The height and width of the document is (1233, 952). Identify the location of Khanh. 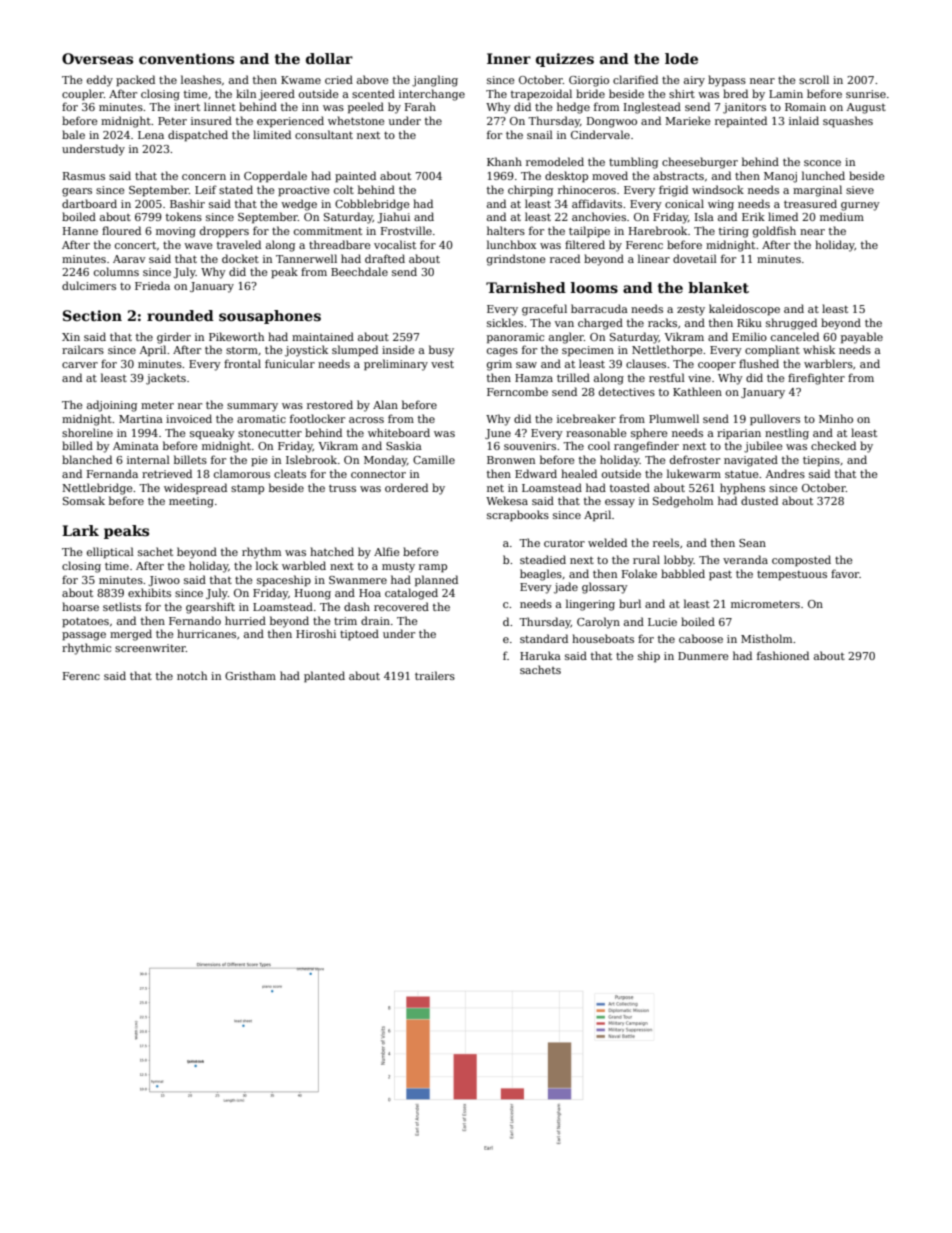
(504, 161).
